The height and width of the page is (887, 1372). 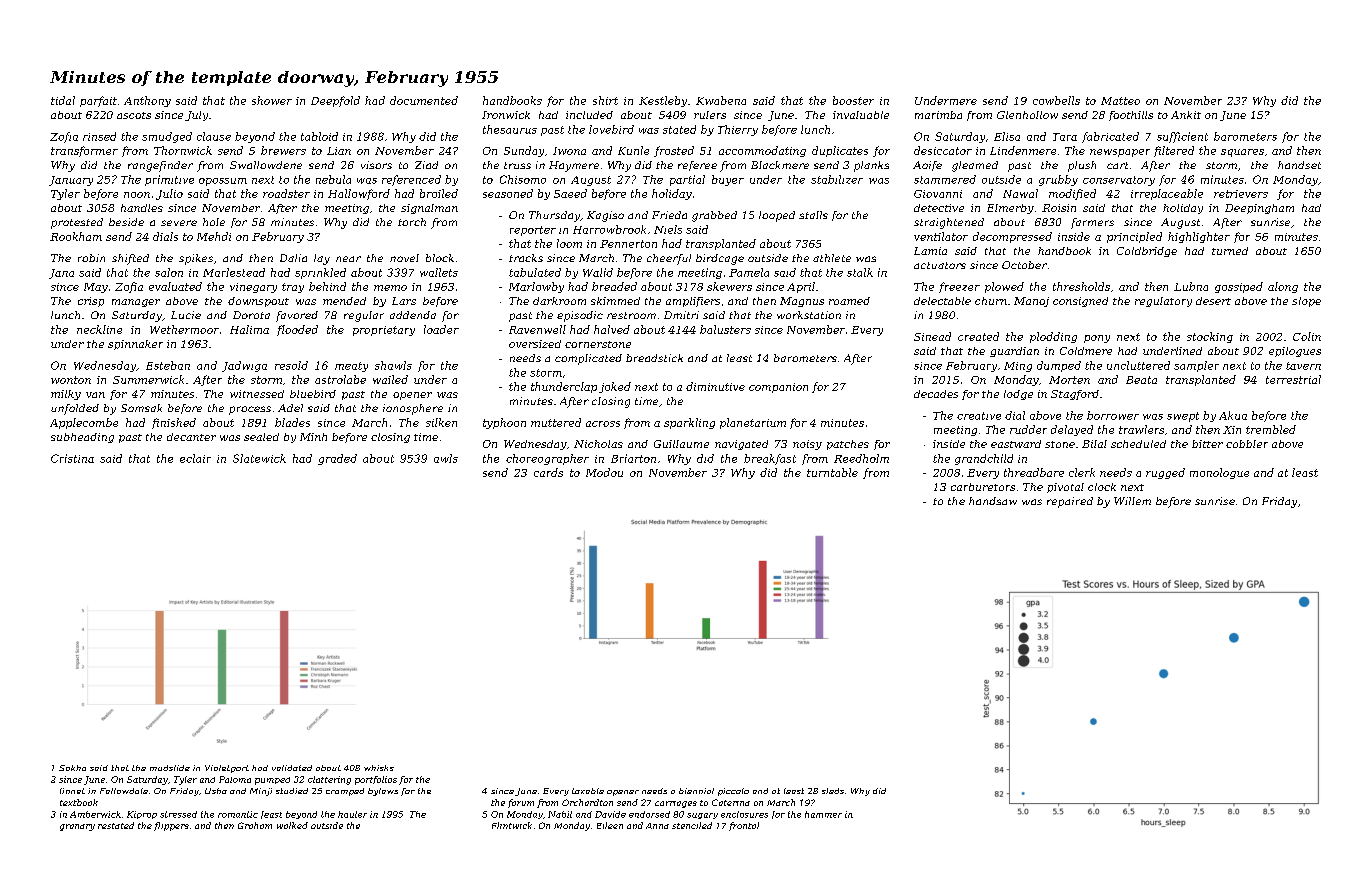 What do you see at coordinates (171, 826) in the page?
I see `flippers` at bounding box center [171, 826].
